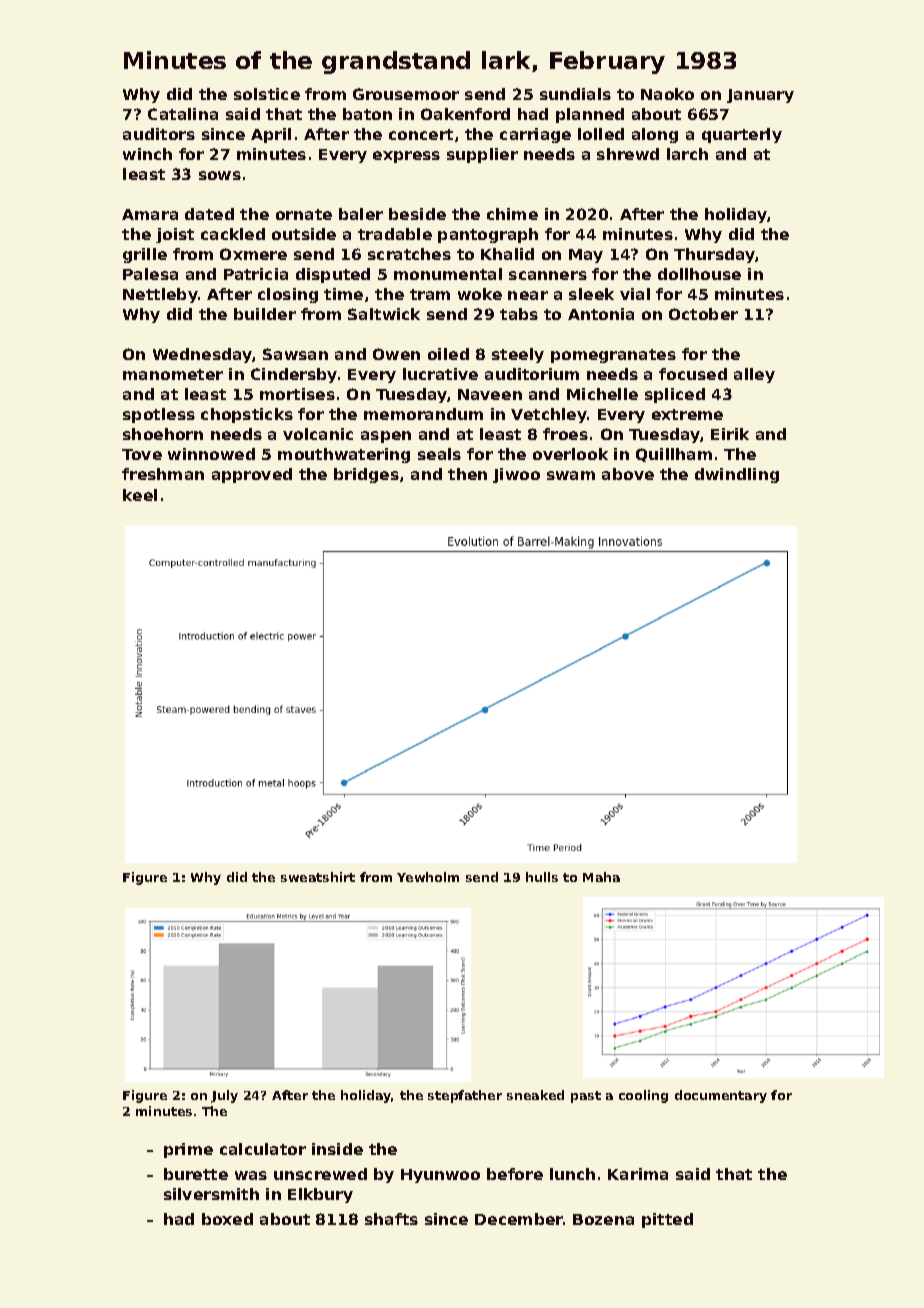 Image resolution: width=924 pixels, height=1308 pixels. Describe the element at coordinates (465, 114) in the screenshot. I see `Oakenford` at that location.
